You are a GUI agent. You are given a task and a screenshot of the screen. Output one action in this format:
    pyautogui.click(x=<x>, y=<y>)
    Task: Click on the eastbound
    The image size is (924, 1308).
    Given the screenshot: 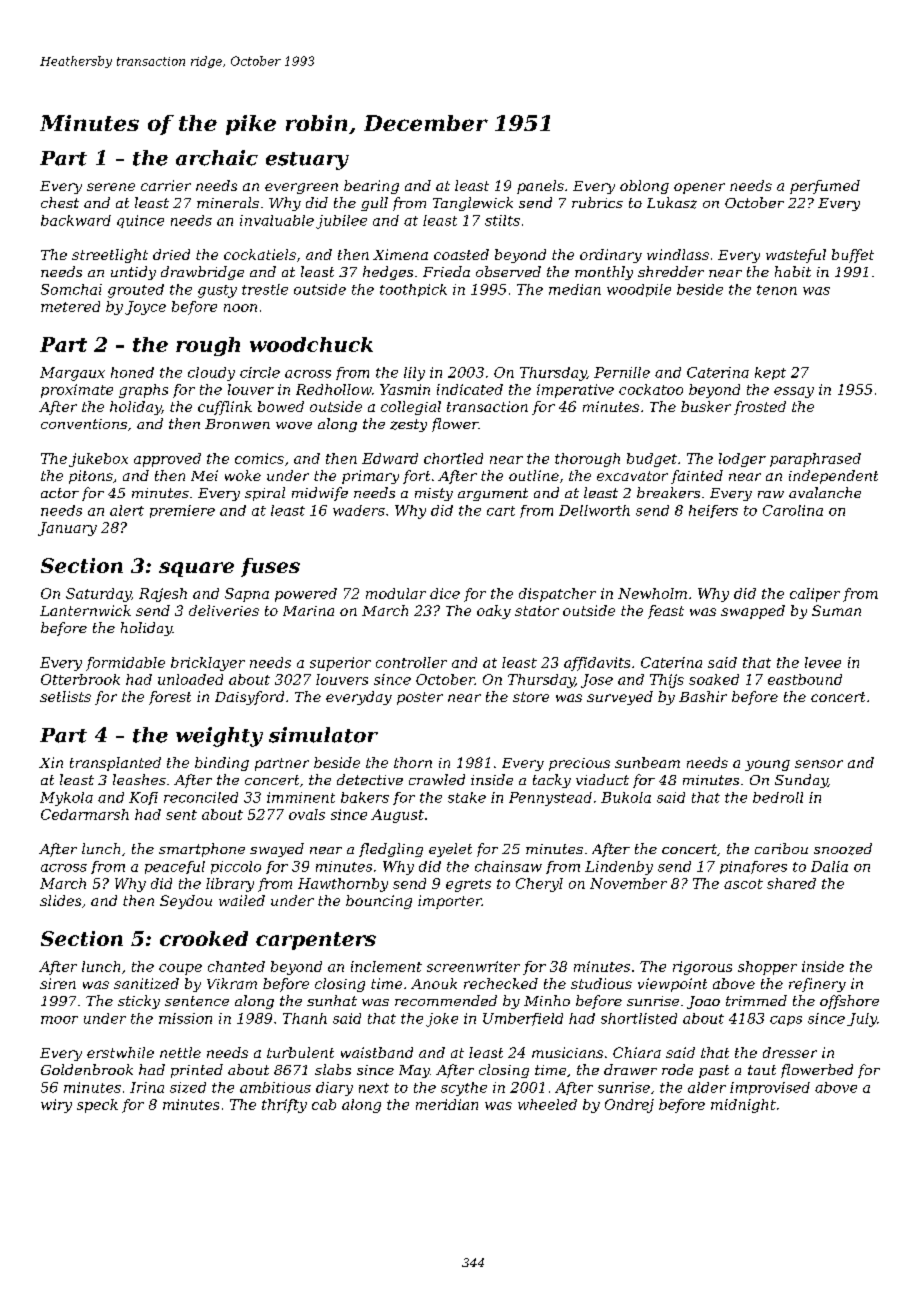 What is the action you would take?
    pyautogui.click(x=805, y=679)
